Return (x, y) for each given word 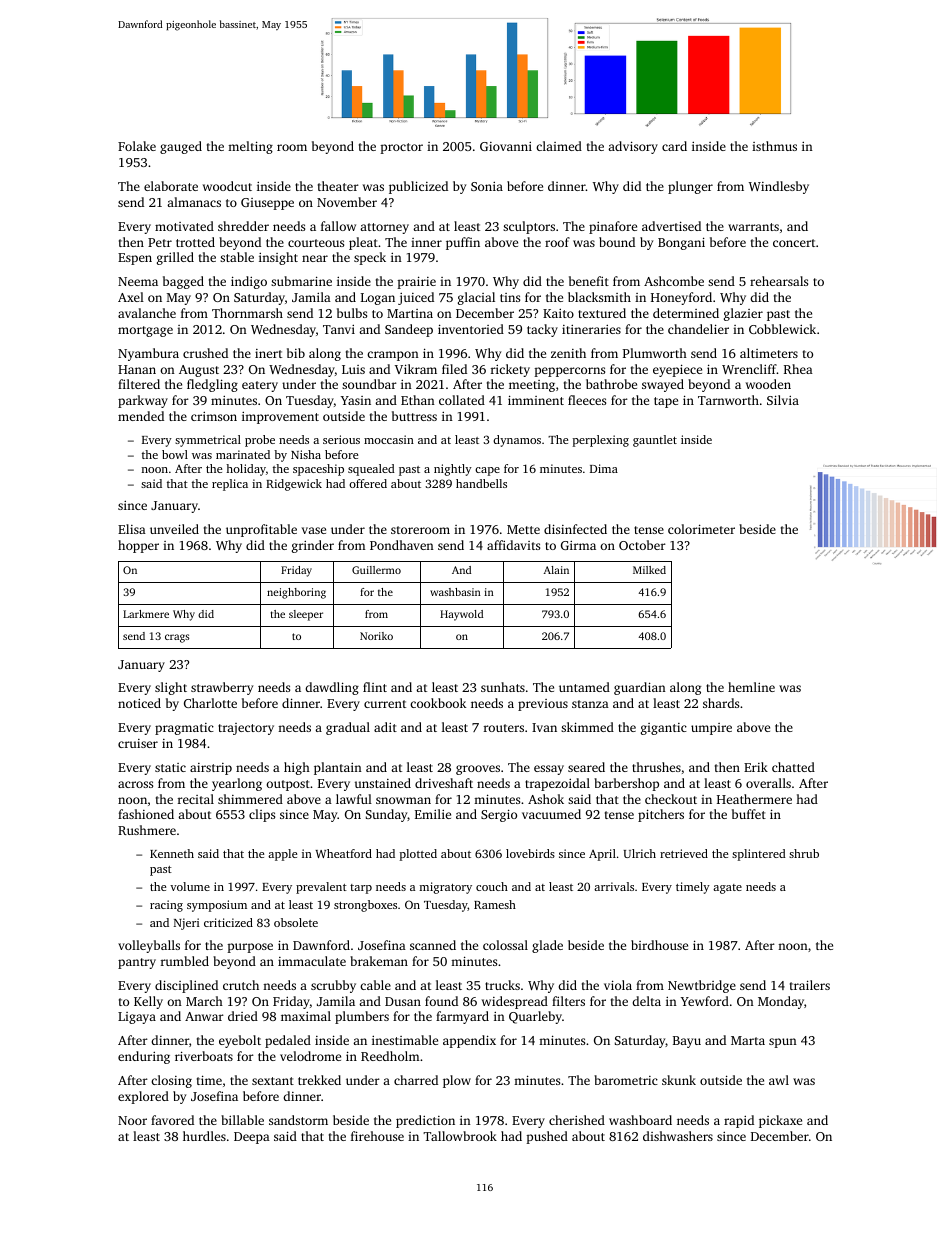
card (674, 146)
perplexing (601, 441)
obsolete (296, 922)
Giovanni (506, 146)
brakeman (379, 961)
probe (260, 441)
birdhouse (659, 945)
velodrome (310, 1056)
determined (686, 313)
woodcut (227, 186)
